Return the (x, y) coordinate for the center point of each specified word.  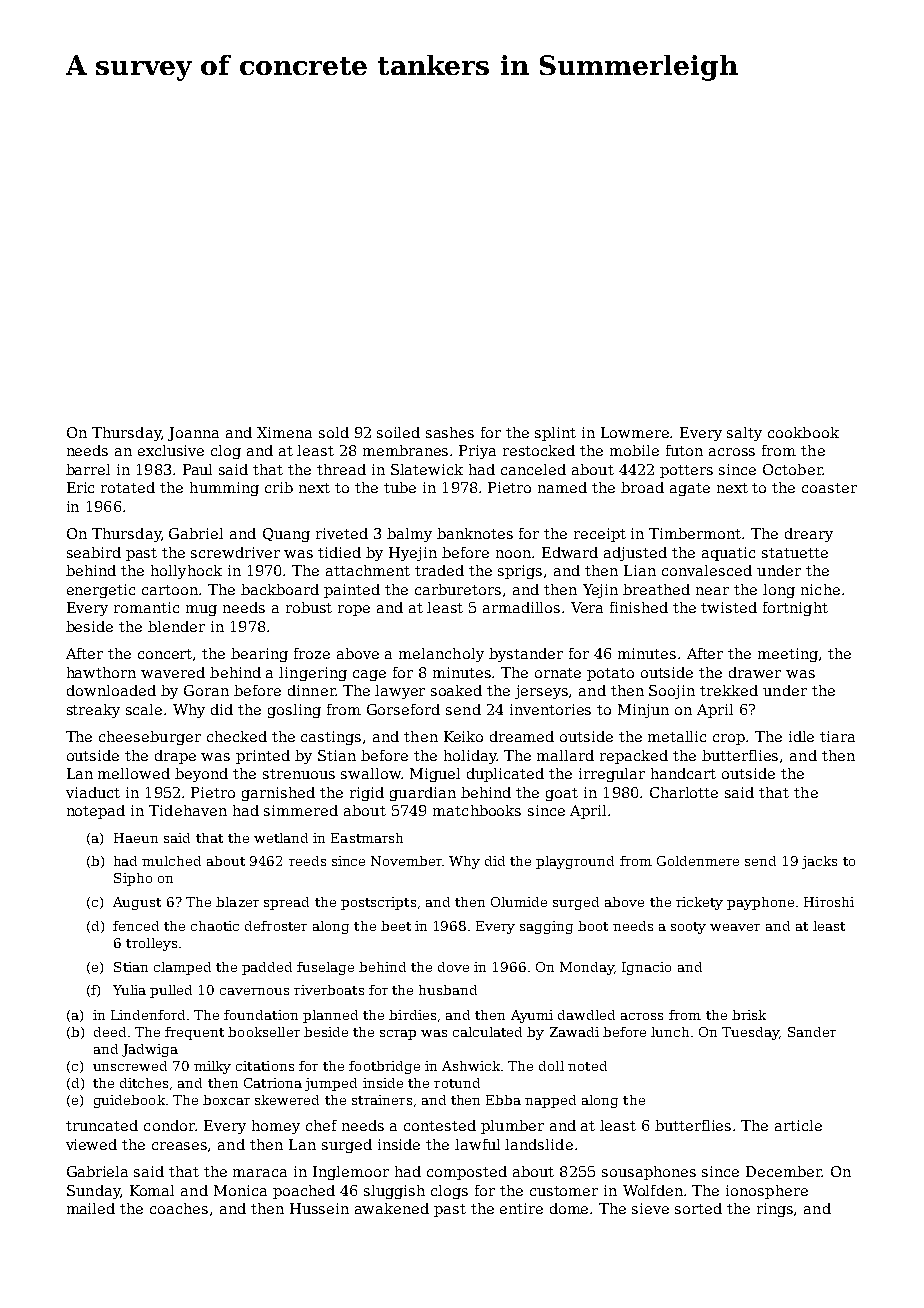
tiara (837, 736)
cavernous (254, 991)
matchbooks (477, 810)
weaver (735, 927)
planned (330, 1016)
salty (744, 434)
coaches (179, 1208)
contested (440, 1125)
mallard (565, 755)
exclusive (171, 450)
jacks (819, 862)
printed (263, 757)
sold (334, 432)
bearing (259, 655)
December (784, 1171)
